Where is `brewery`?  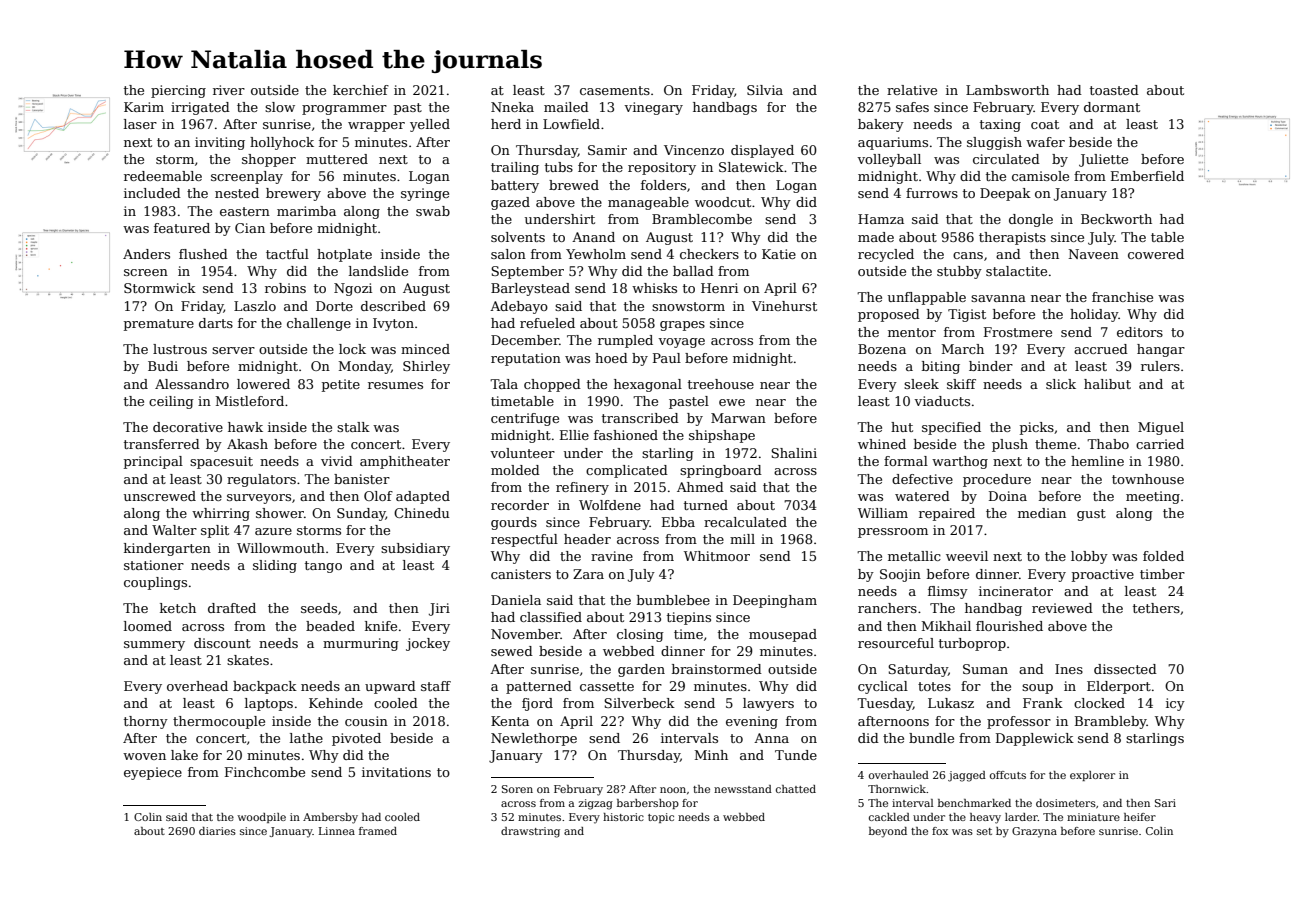
brewery is located at coordinates (293, 194).
